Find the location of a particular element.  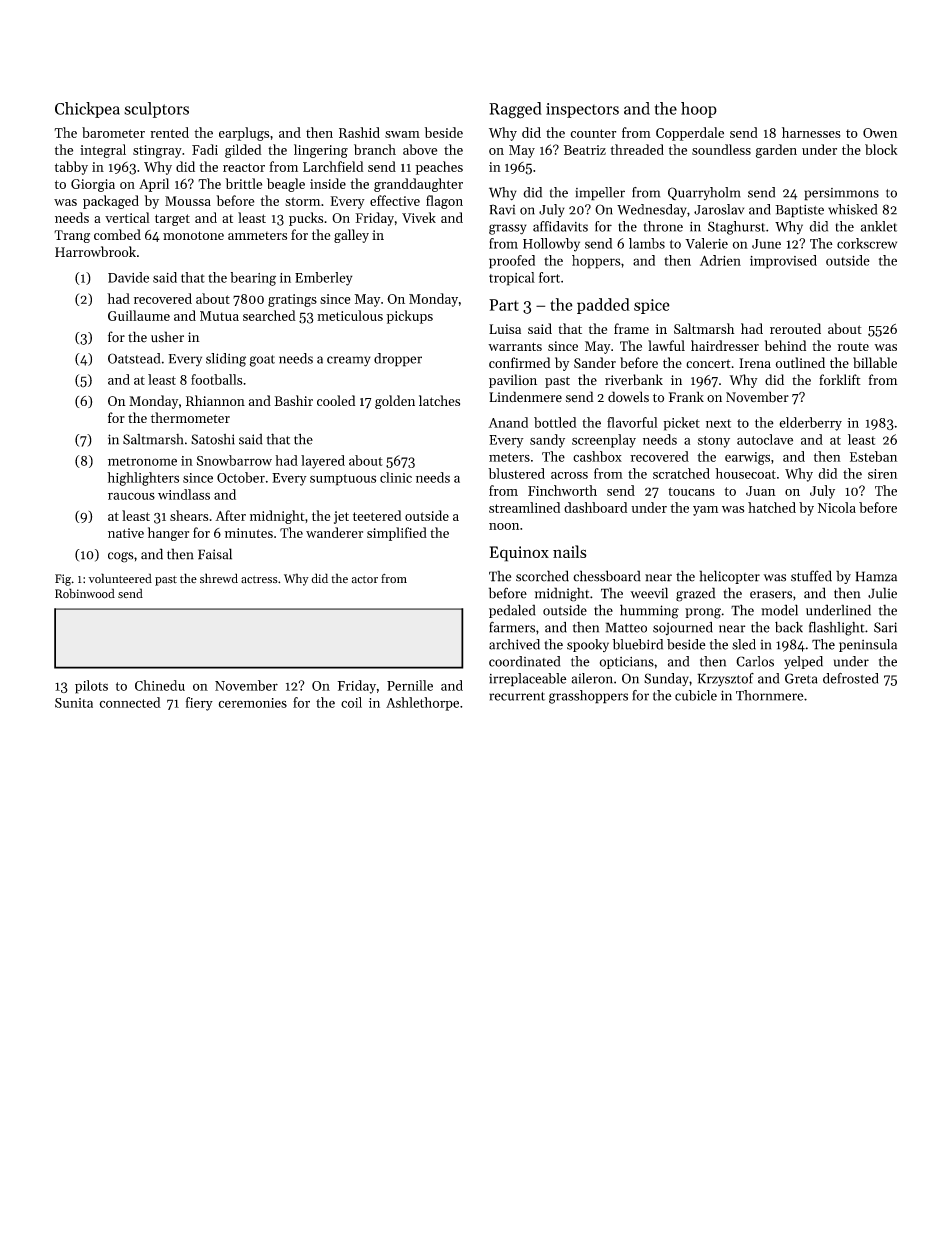

defrosted is located at coordinates (850, 678).
